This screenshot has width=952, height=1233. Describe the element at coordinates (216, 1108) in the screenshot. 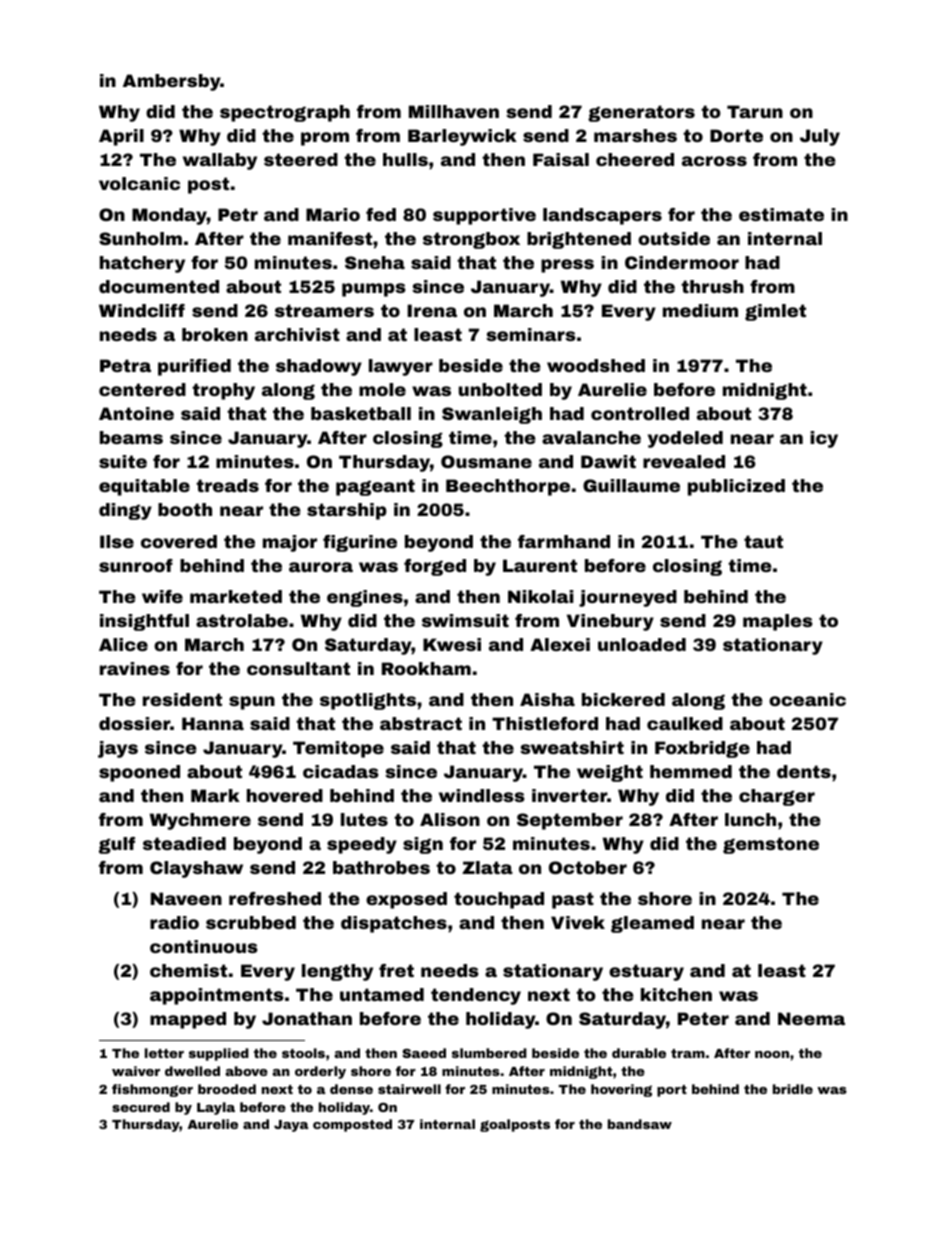

I see `Layla` at that location.
